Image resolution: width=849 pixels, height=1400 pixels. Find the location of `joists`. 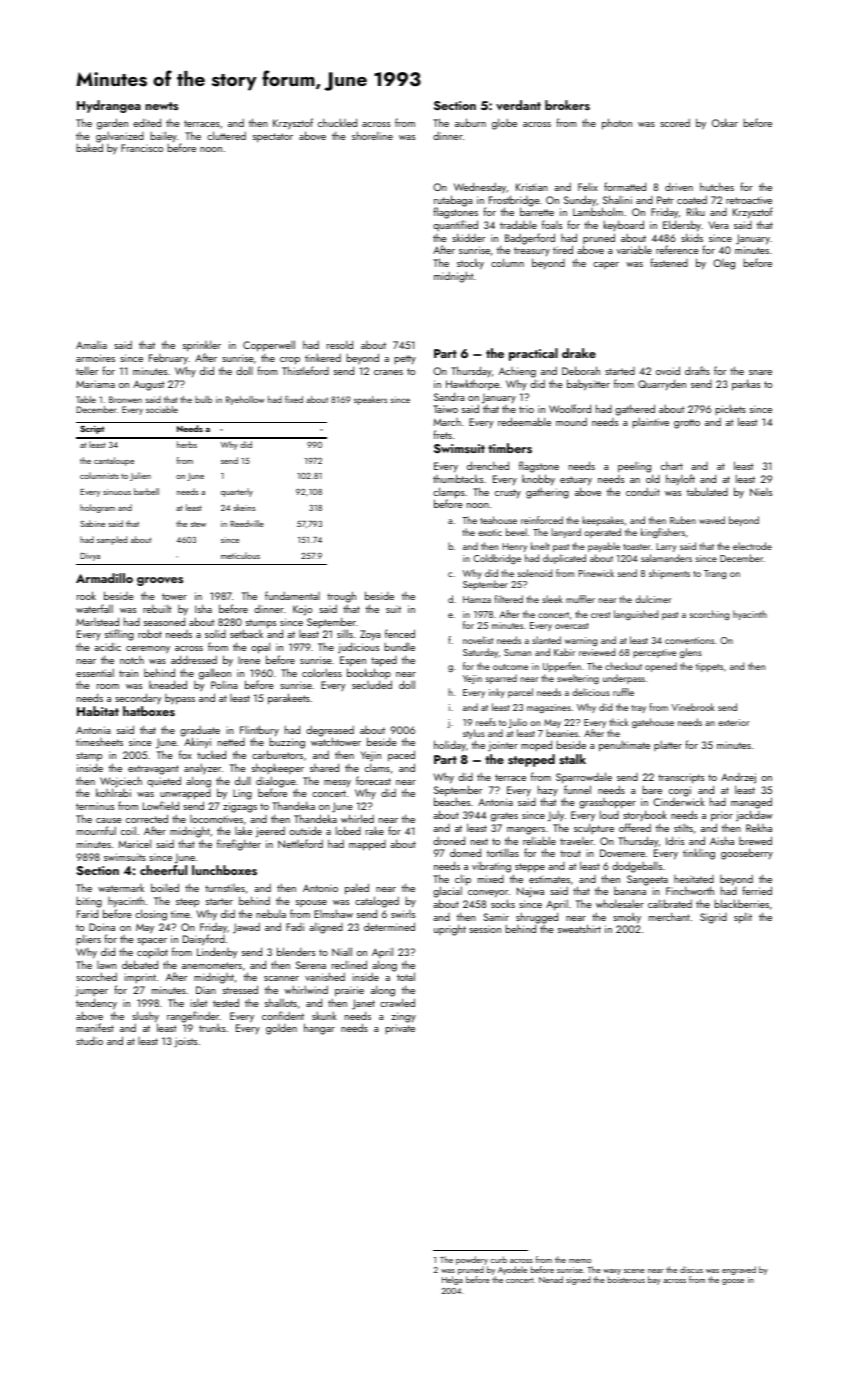

joists is located at coordinates (185, 1042).
